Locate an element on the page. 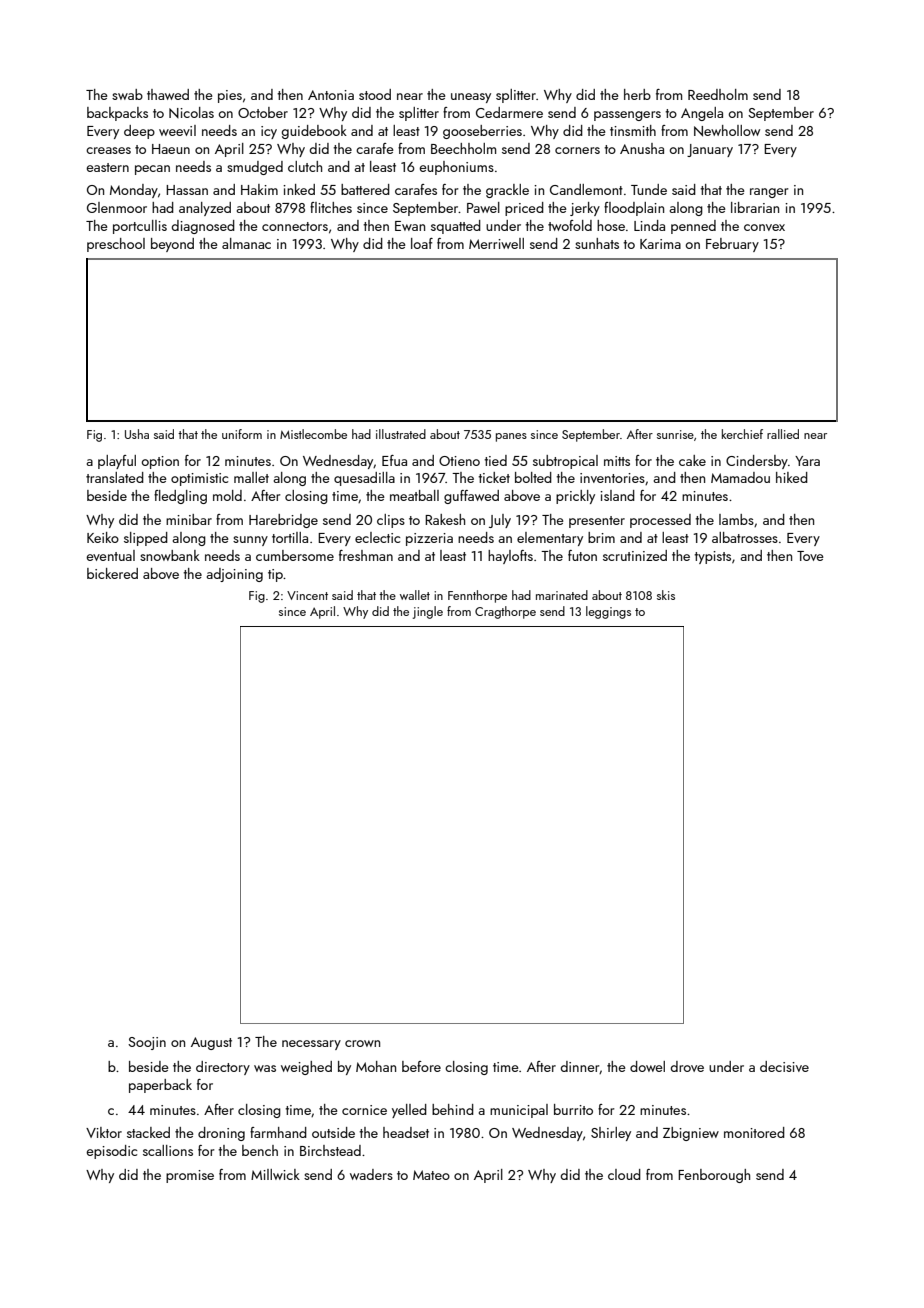 This document has height=1308, width=924. jingle is located at coordinates (428, 612).
